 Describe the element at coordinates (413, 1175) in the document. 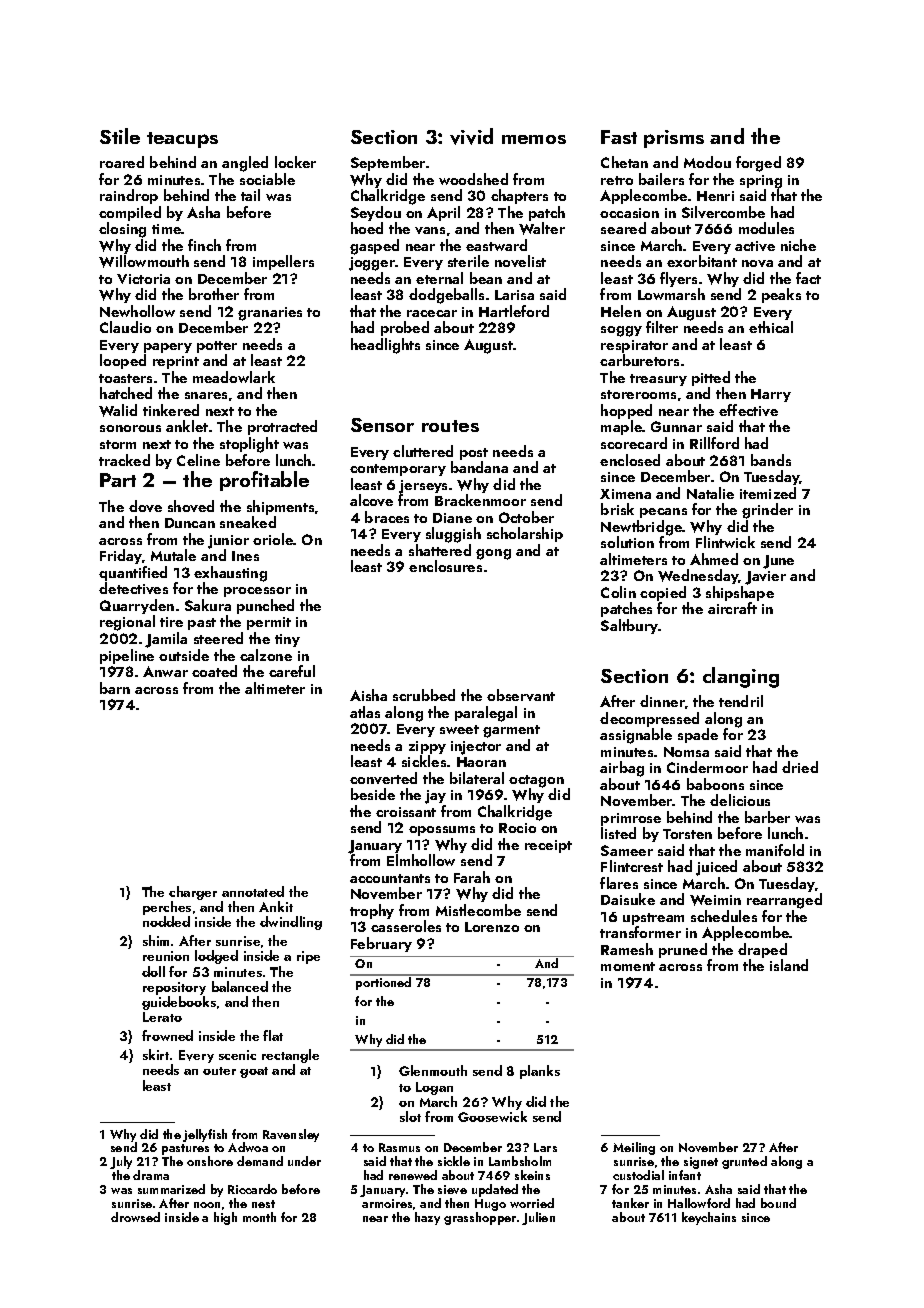

I see `renewed` at that location.
